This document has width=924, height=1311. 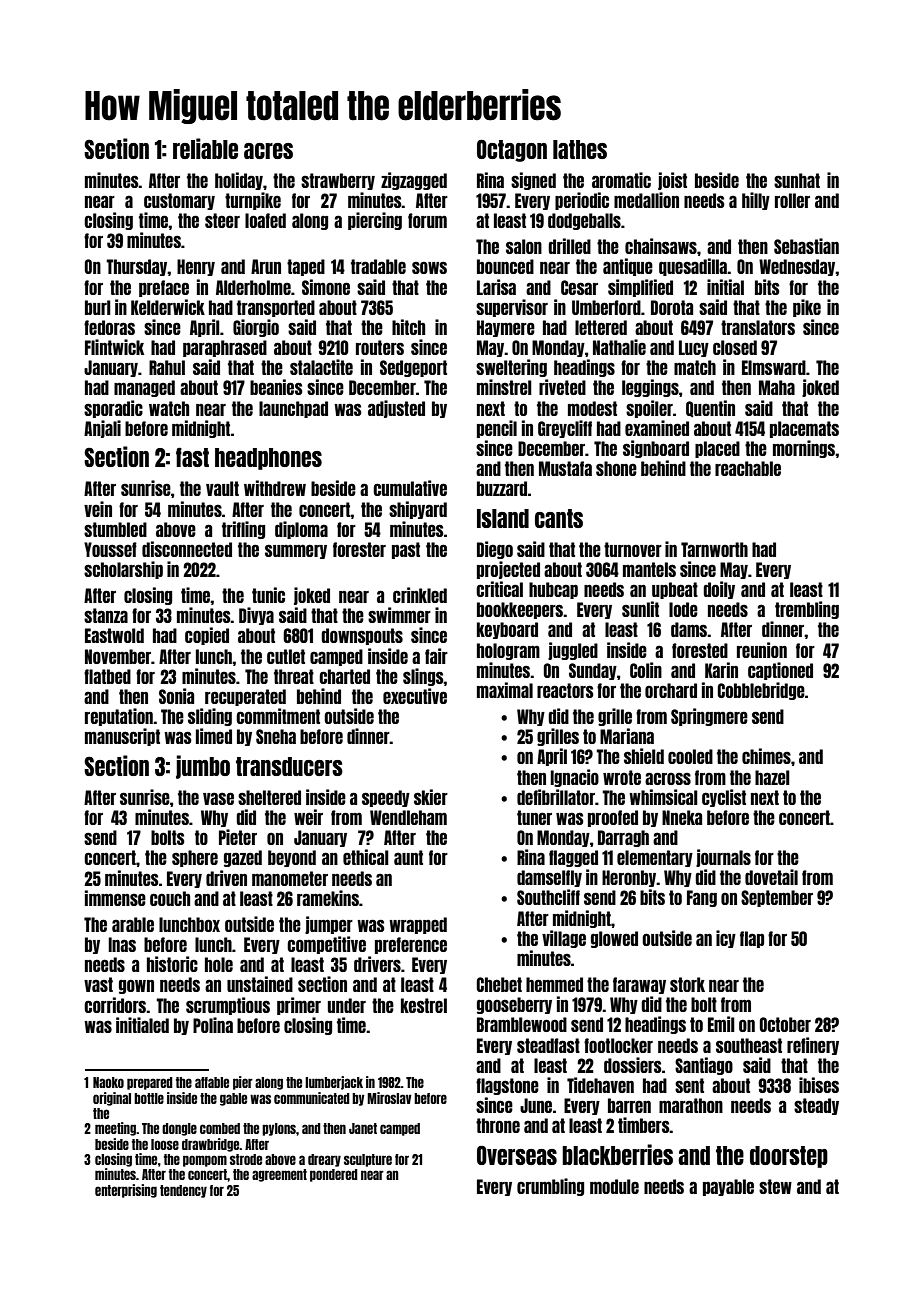 I want to click on steer, so click(x=222, y=220).
